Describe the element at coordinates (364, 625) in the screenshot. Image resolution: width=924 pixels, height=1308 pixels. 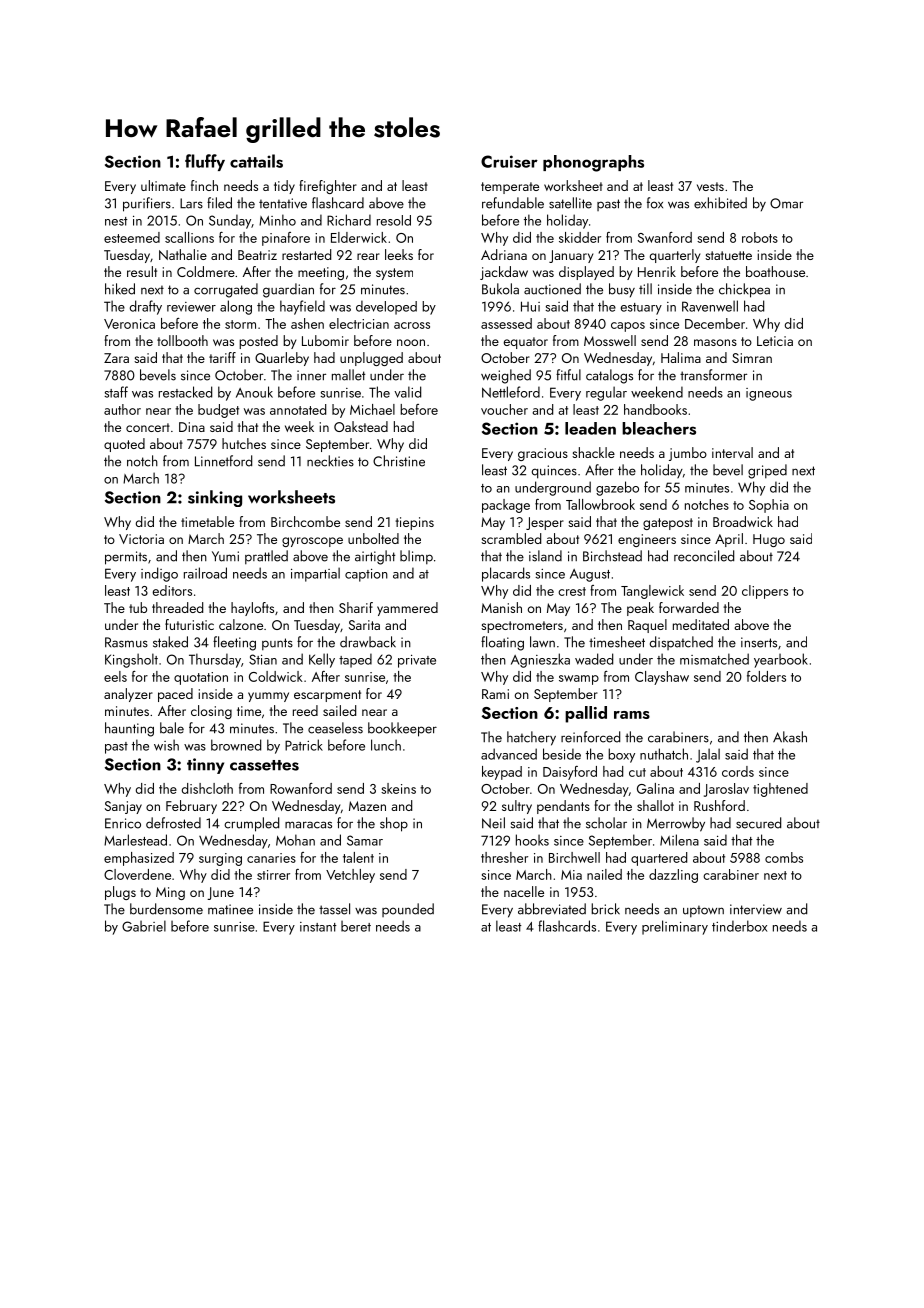
I see `Sarita` at that location.
